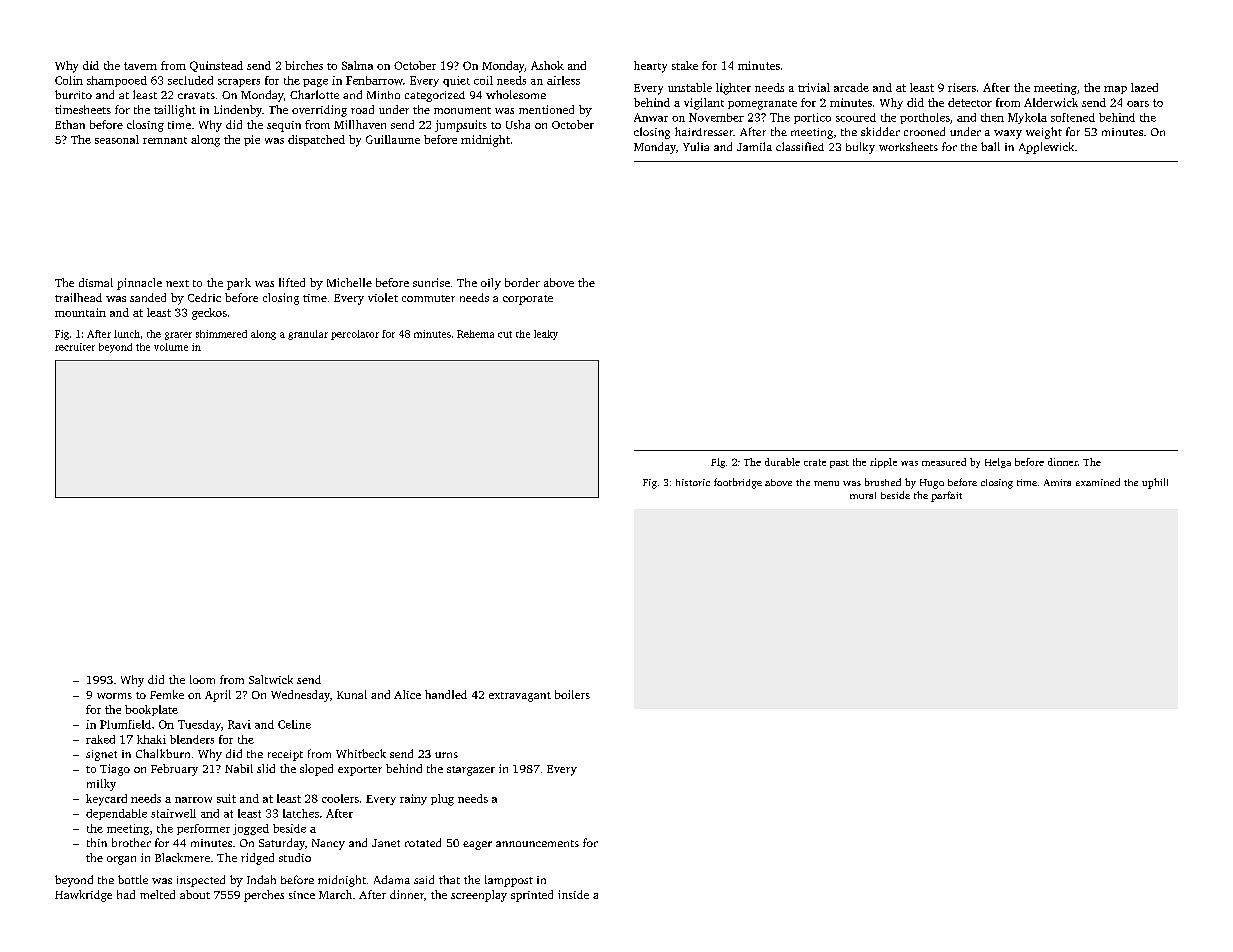 The width and height of the page is (1233, 952). I want to click on dispatched, so click(316, 140).
